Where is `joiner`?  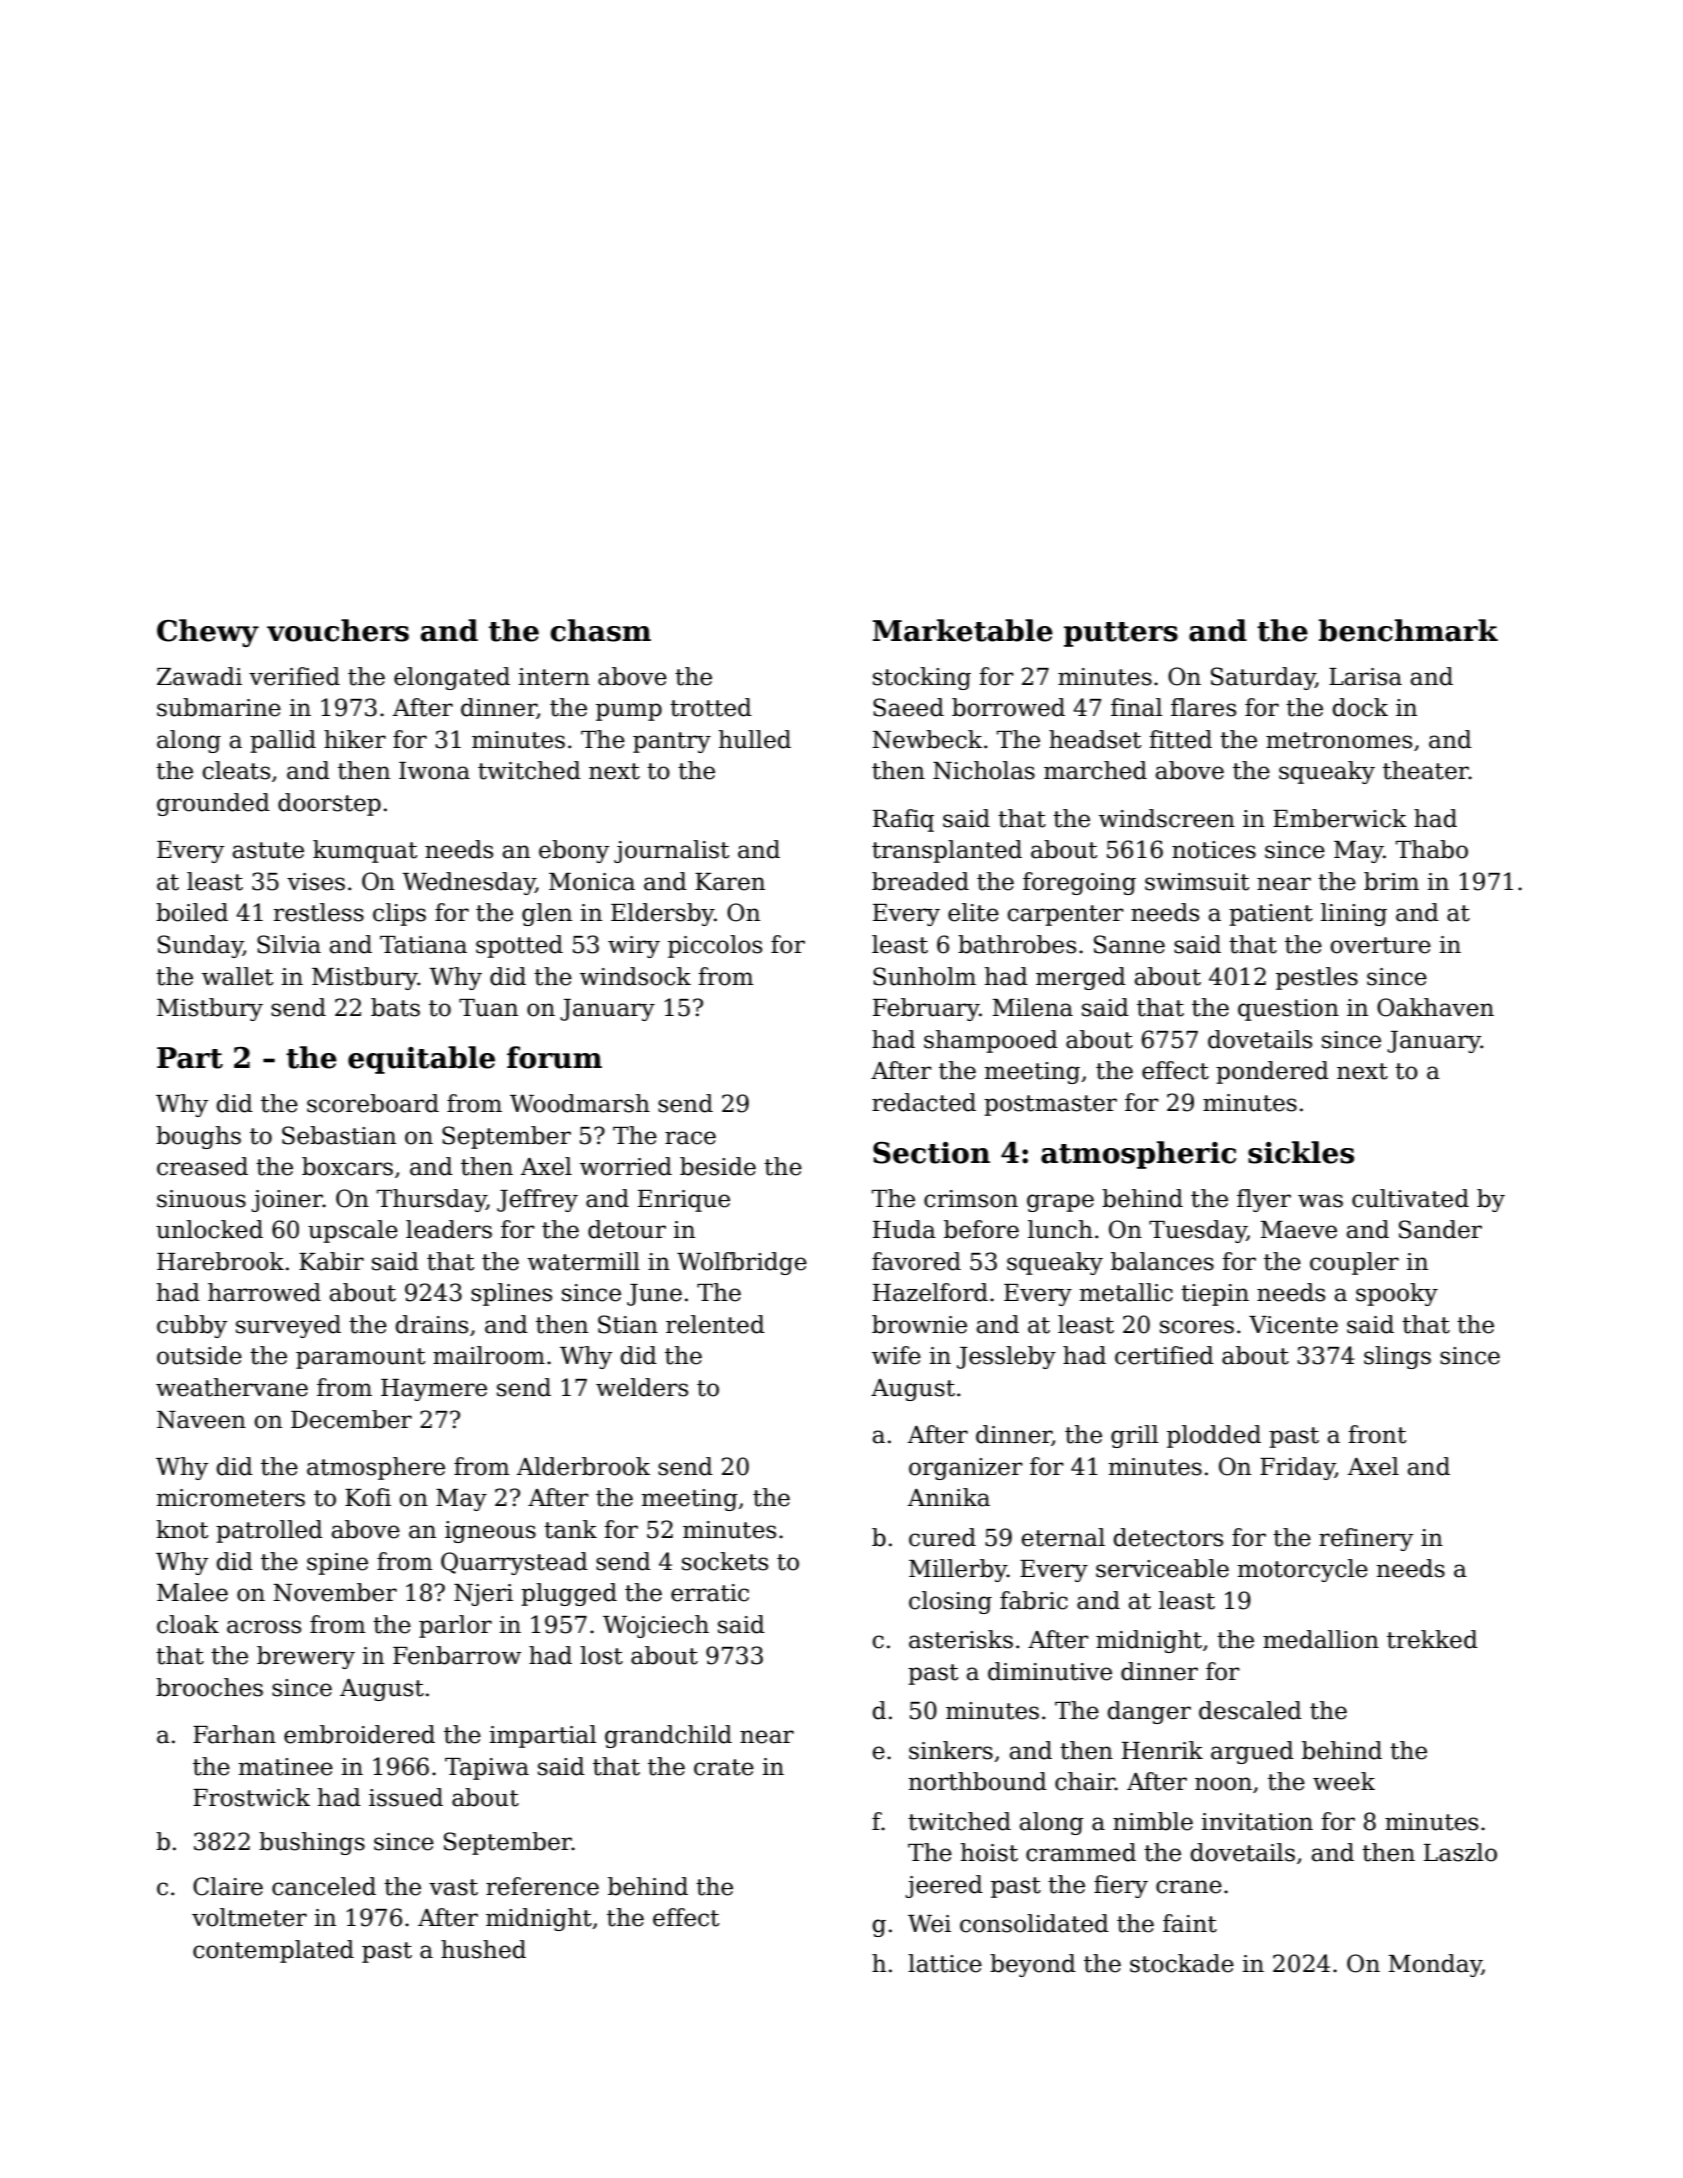
joiner is located at coordinates (287, 1201).
